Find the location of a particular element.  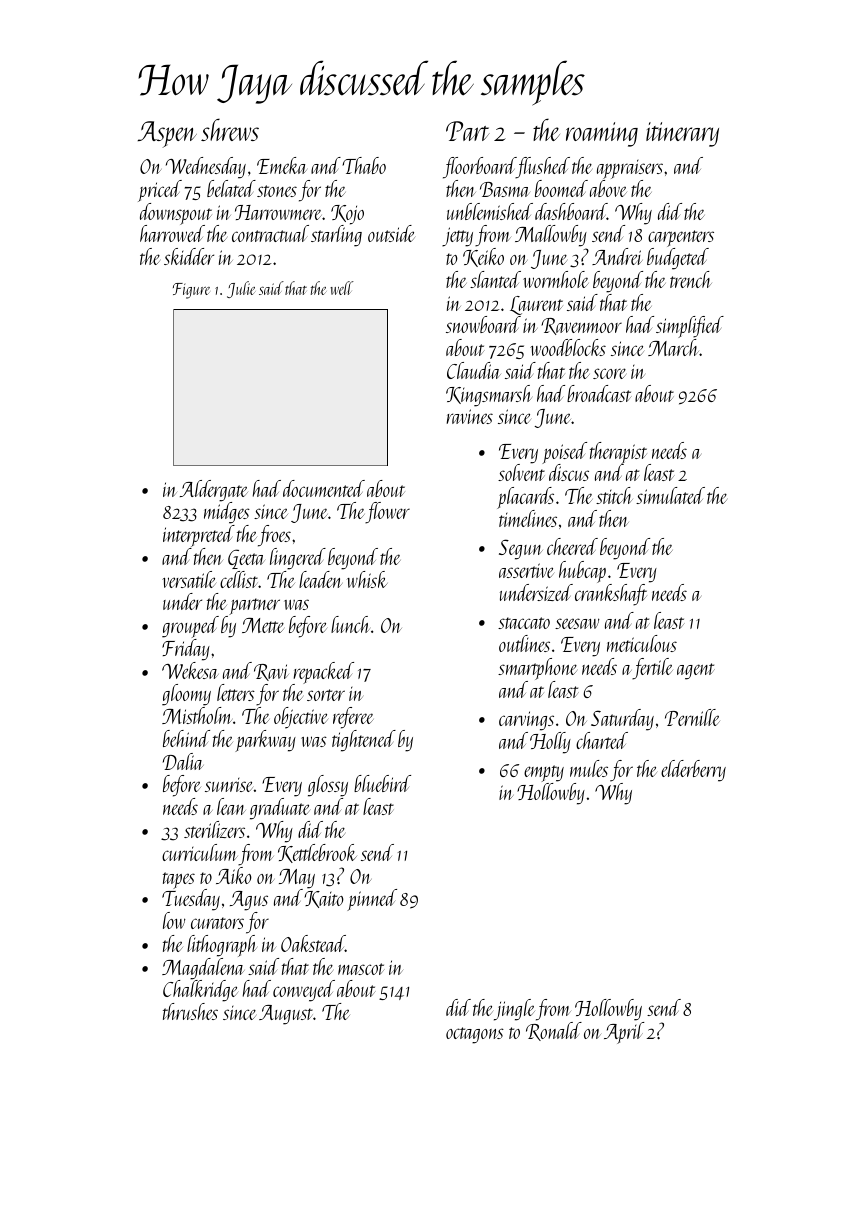

shrews is located at coordinates (230, 129).
